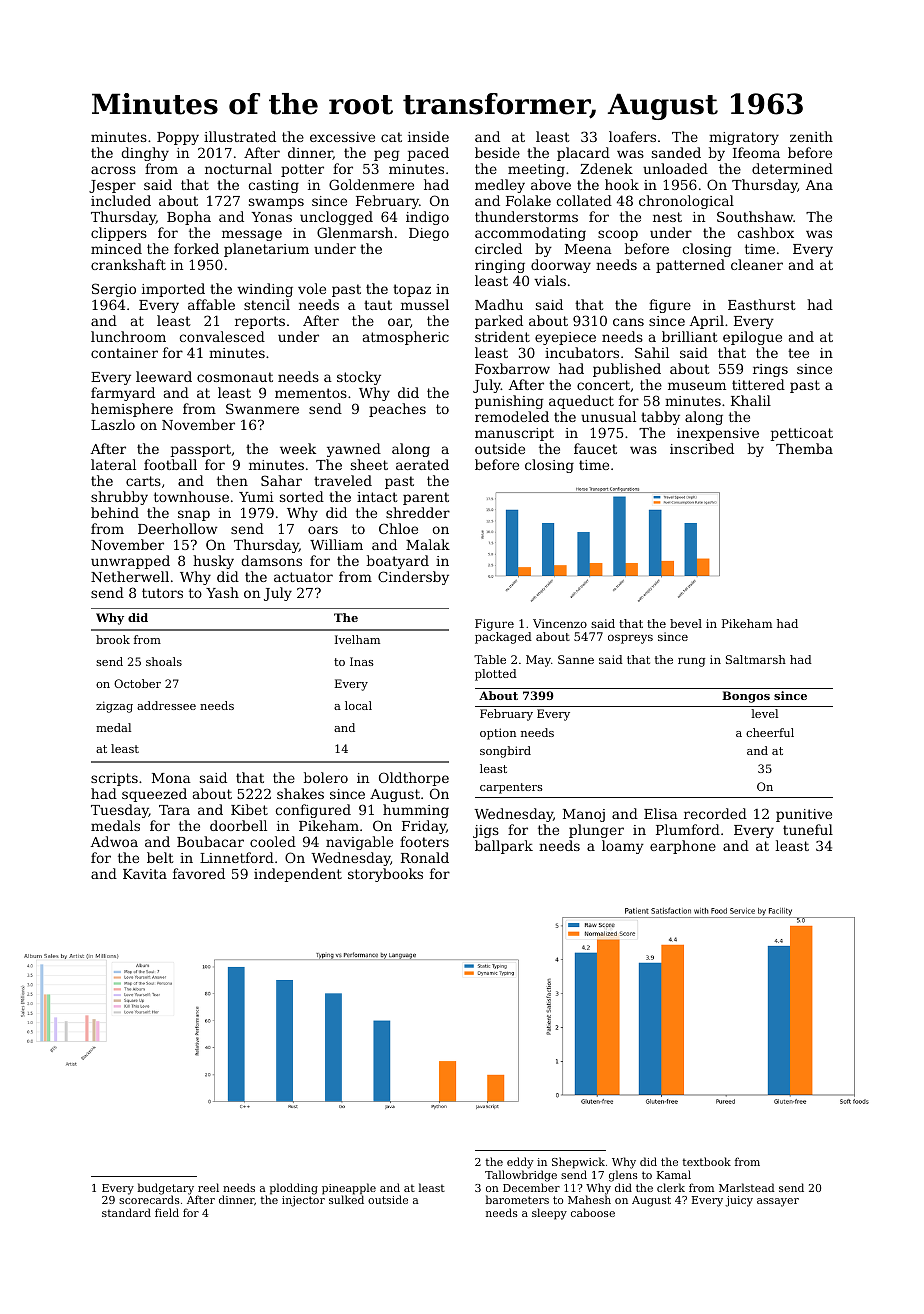 This screenshot has width=924, height=1314. Describe the element at coordinates (505, 752) in the screenshot. I see `songbird` at that location.
